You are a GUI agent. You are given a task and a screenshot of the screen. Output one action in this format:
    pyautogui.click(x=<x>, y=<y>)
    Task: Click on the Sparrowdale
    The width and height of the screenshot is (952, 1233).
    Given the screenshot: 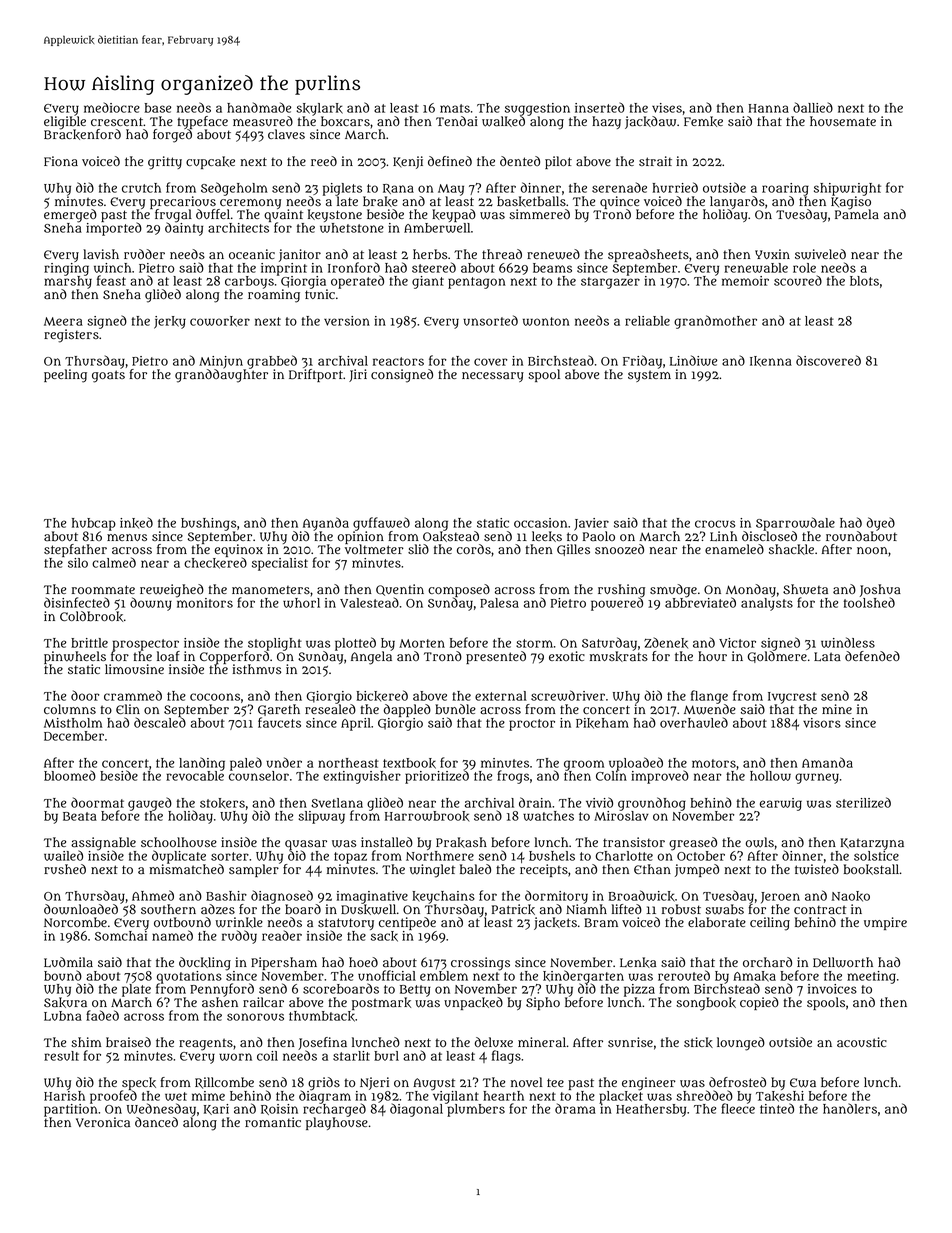 What is the action you would take?
    pyautogui.click(x=795, y=524)
